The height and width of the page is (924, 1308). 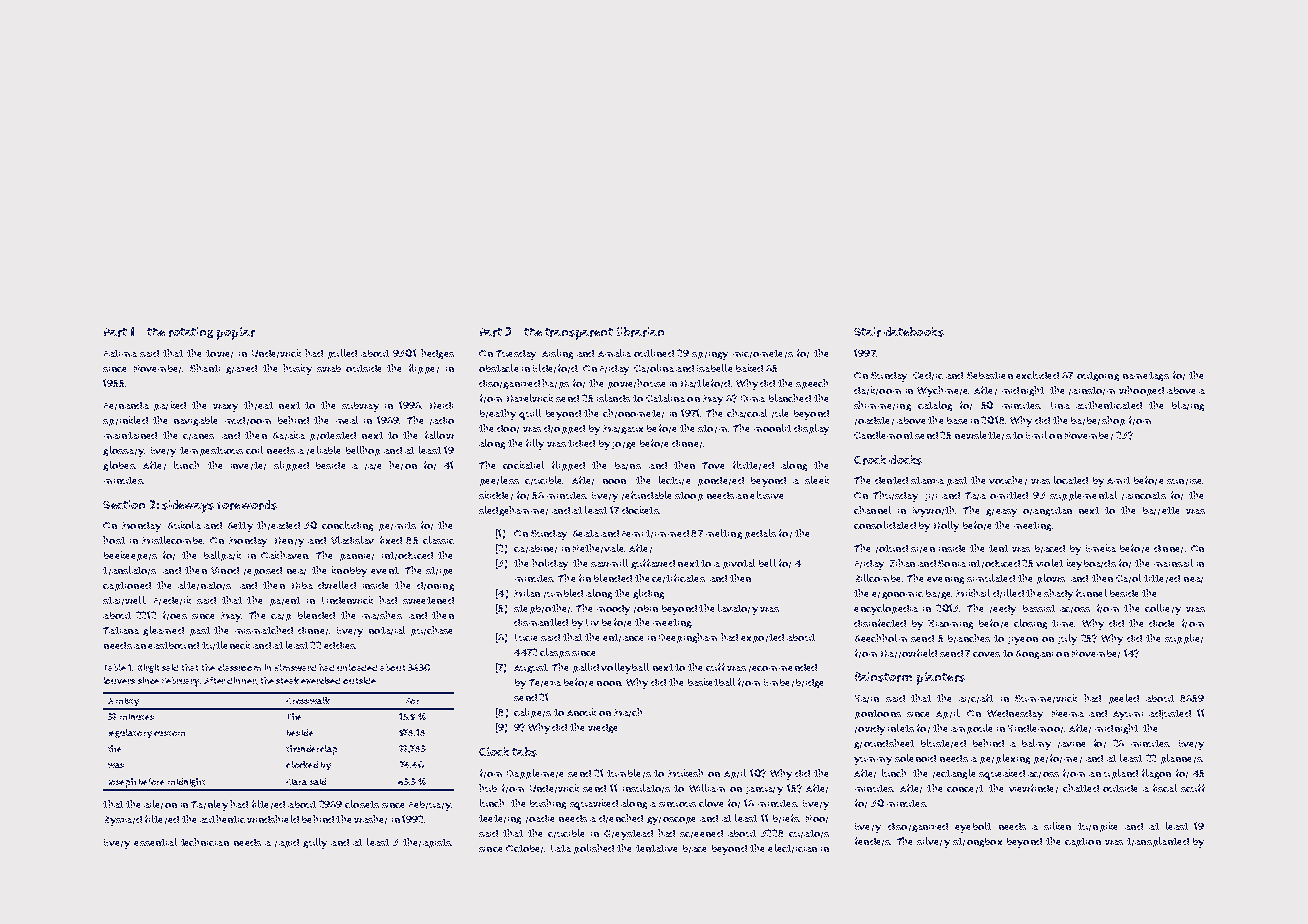 What do you see at coordinates (360, 407) in the page?
I see `subway` at bounding box center [360, 407].
